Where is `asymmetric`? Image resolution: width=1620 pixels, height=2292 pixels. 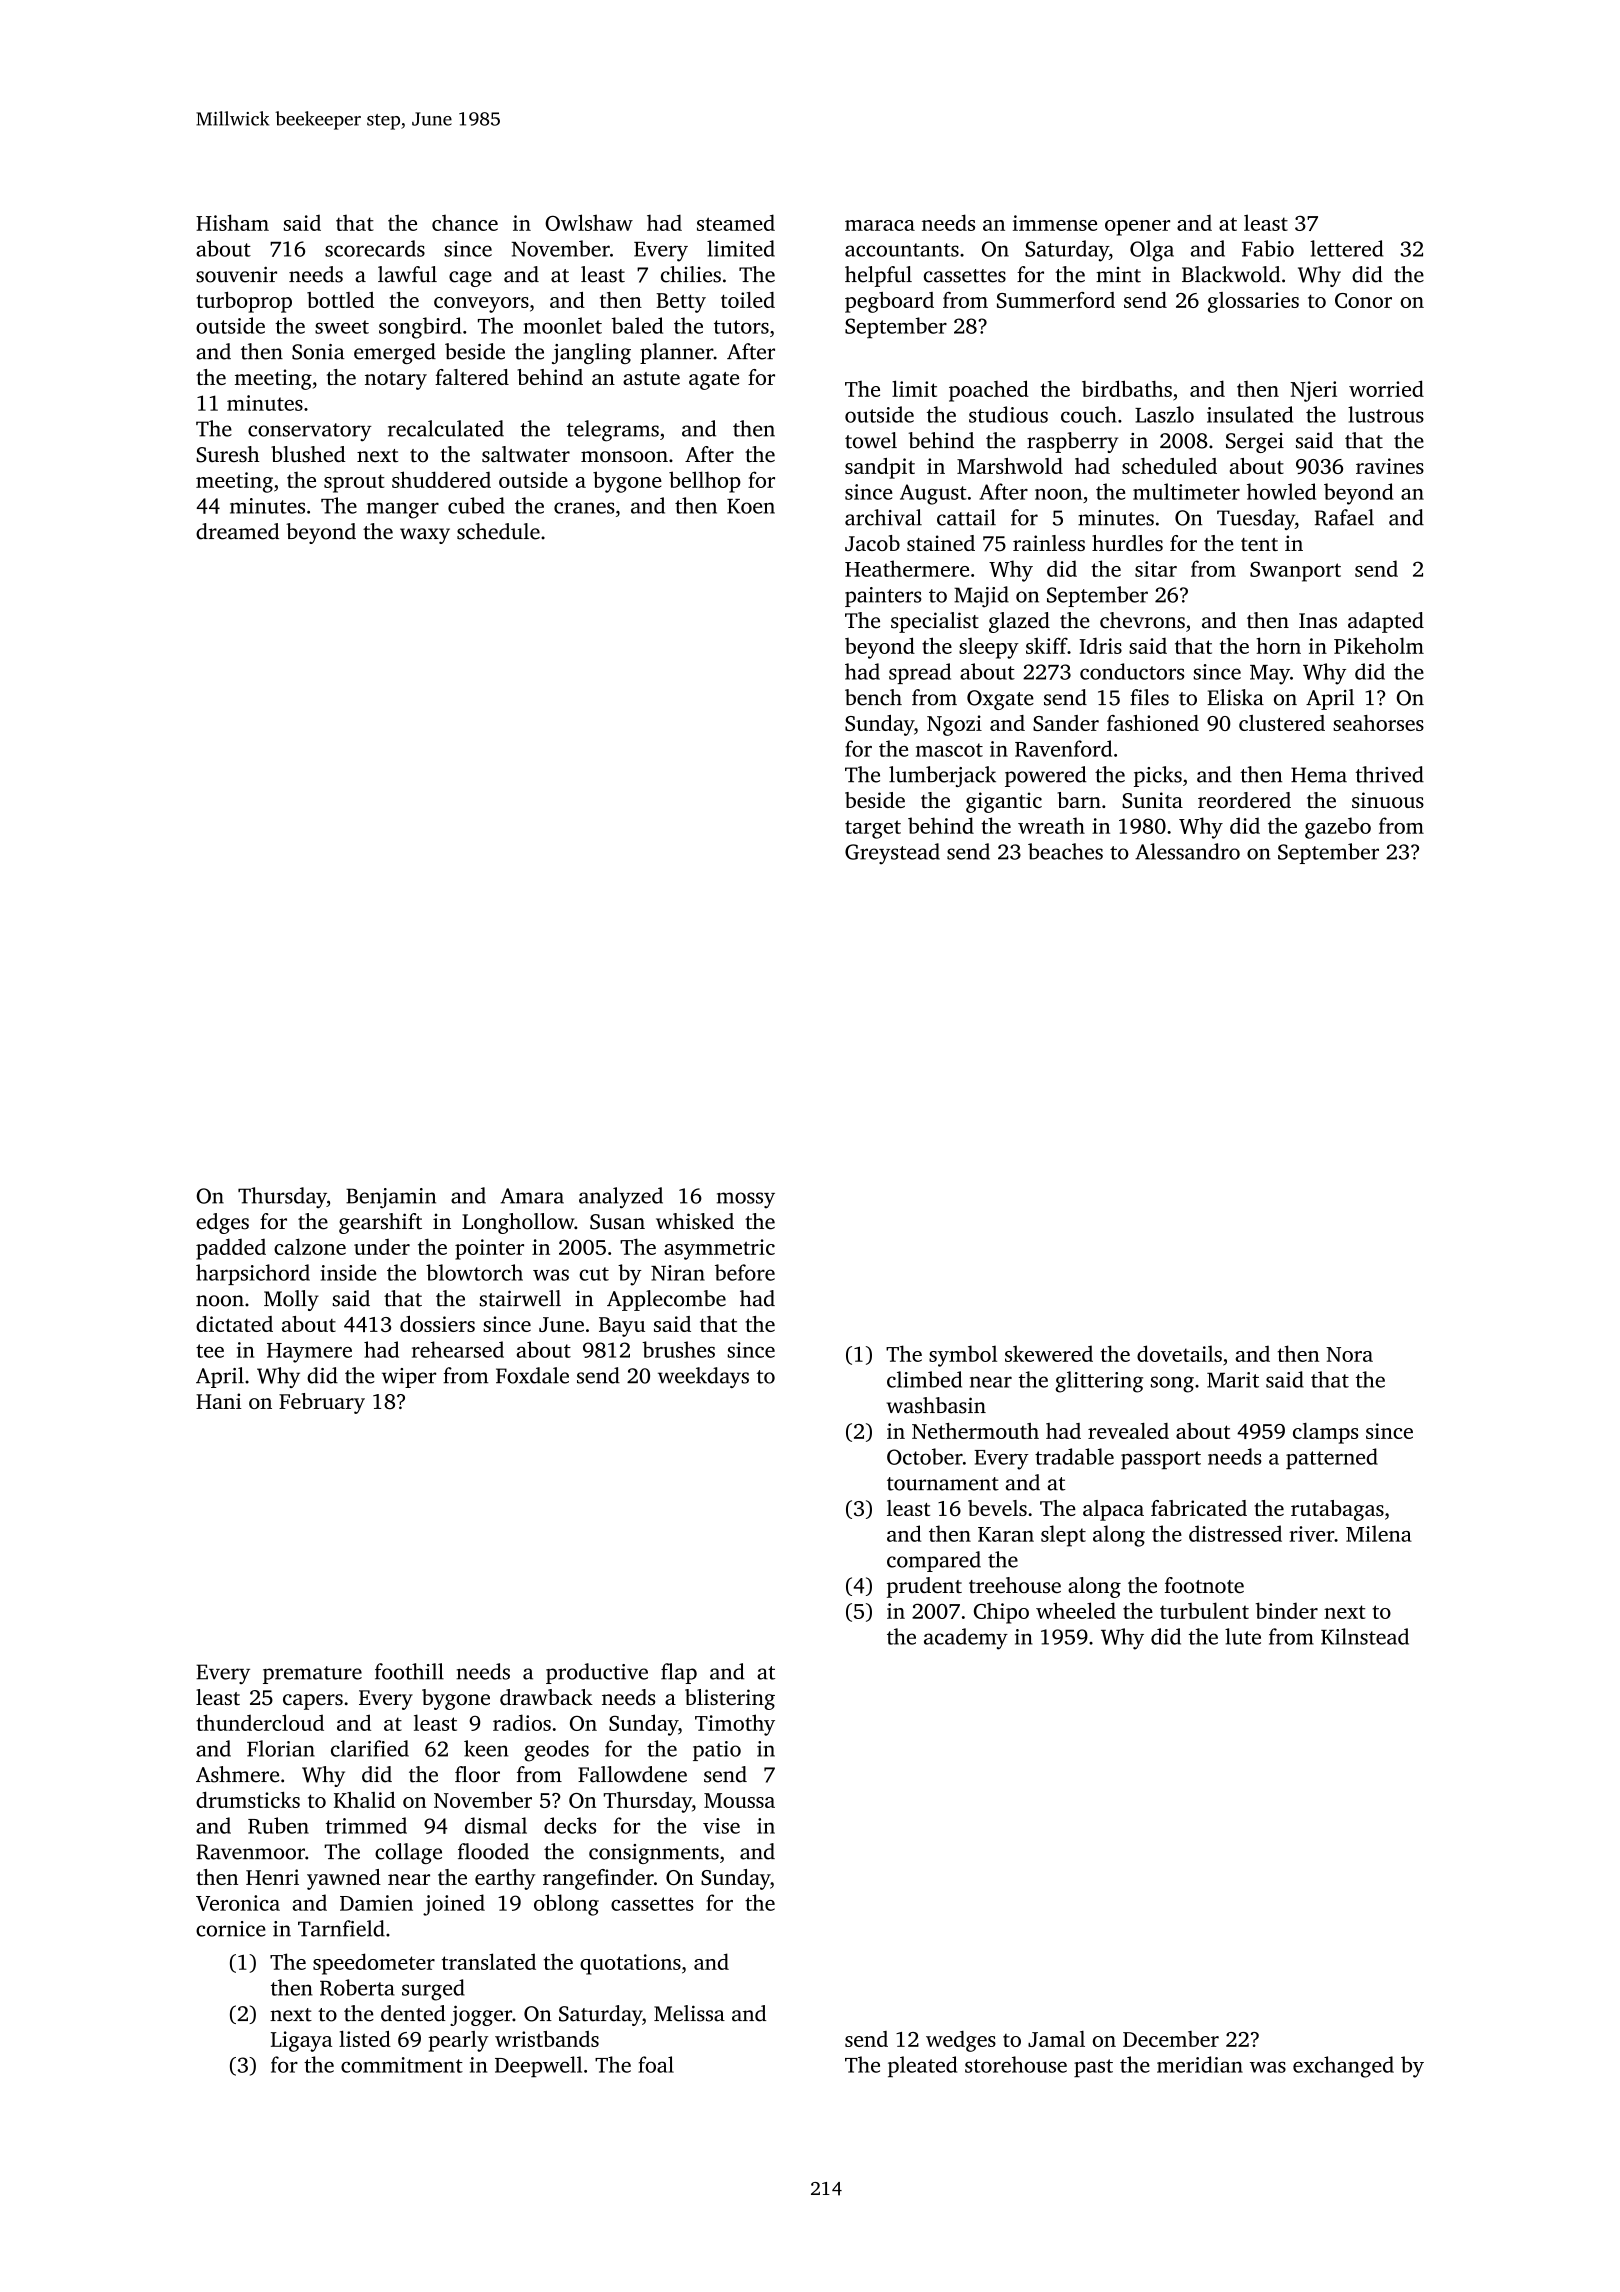
asymmetric is located at coordinates (719, 1249).
